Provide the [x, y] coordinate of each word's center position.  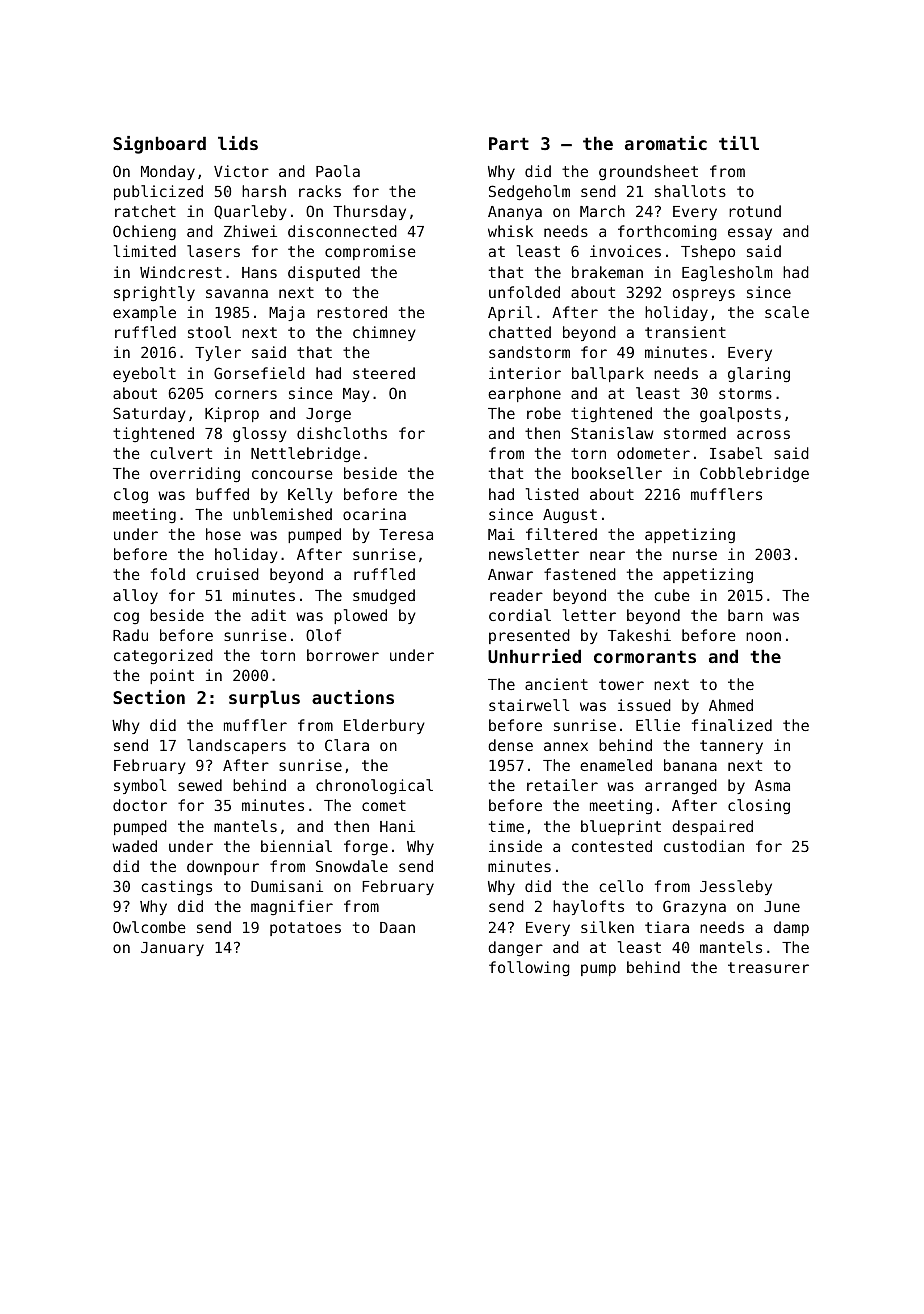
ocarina [374, 514]
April [510, 313]
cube [672, 595]
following [529, 969]
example [144, 313]
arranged [681, 787]
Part [509, 143]
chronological [374, 787]
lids [238, 143]
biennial [296, 846]
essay [750, 234]
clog [131, 496]
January [172, 949]
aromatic [666, 143]
